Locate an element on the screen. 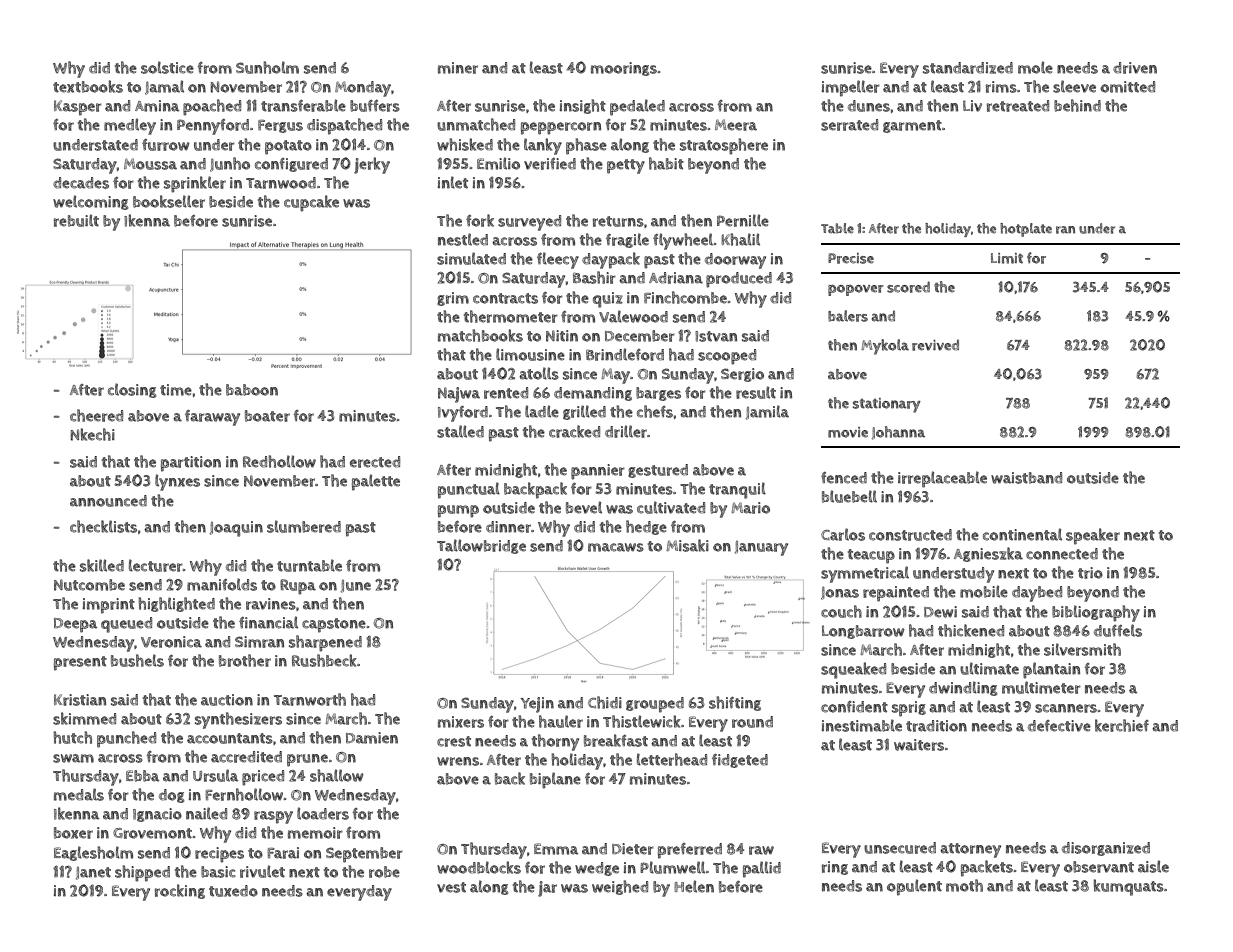  shipped is located at coordinates (142, 873).
